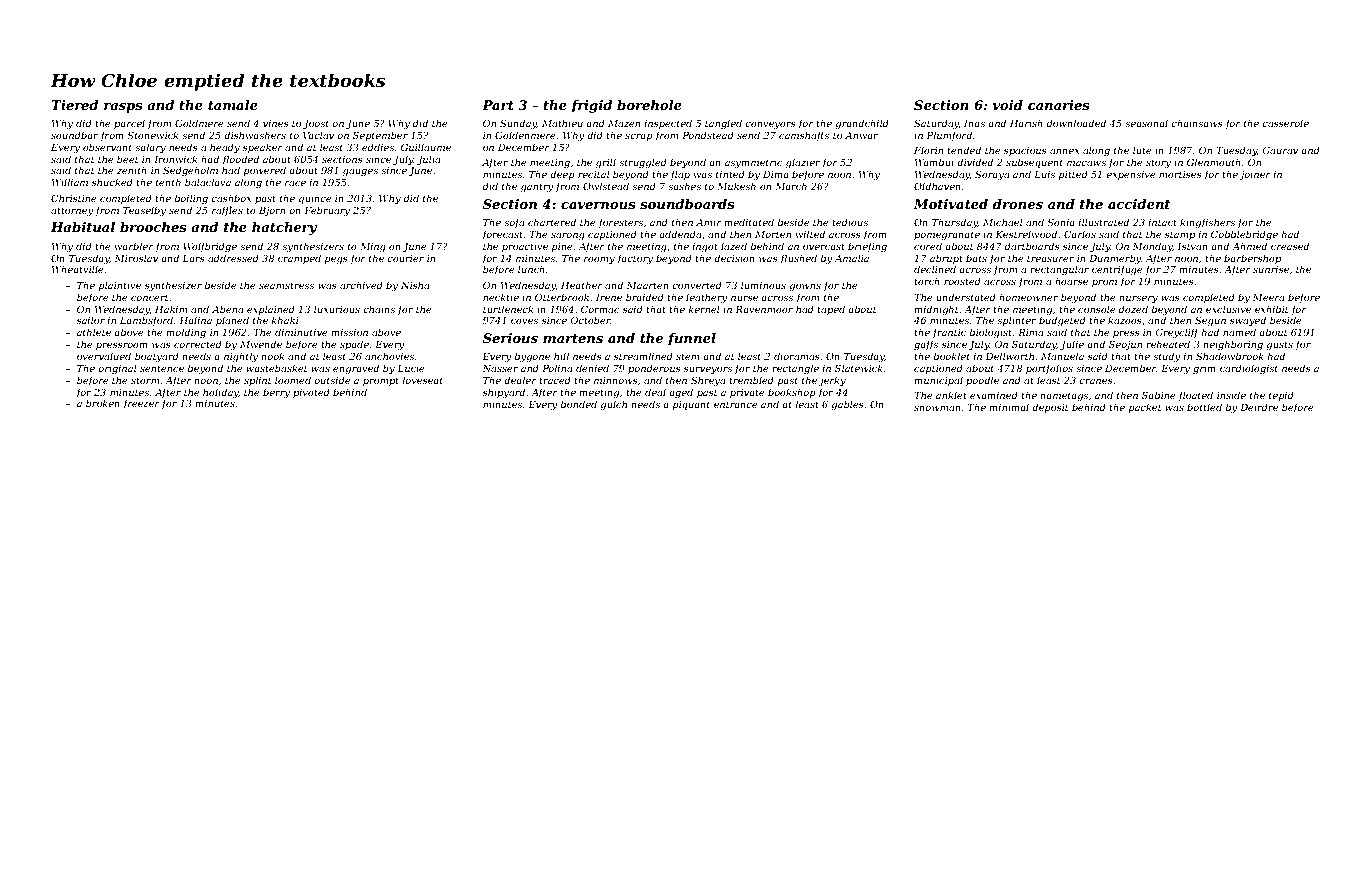 The height and width of the screenshot is (887, 1372). Describe the element at coordinates (311, 393) in the screenshot. I see `pivoted` at that location.
